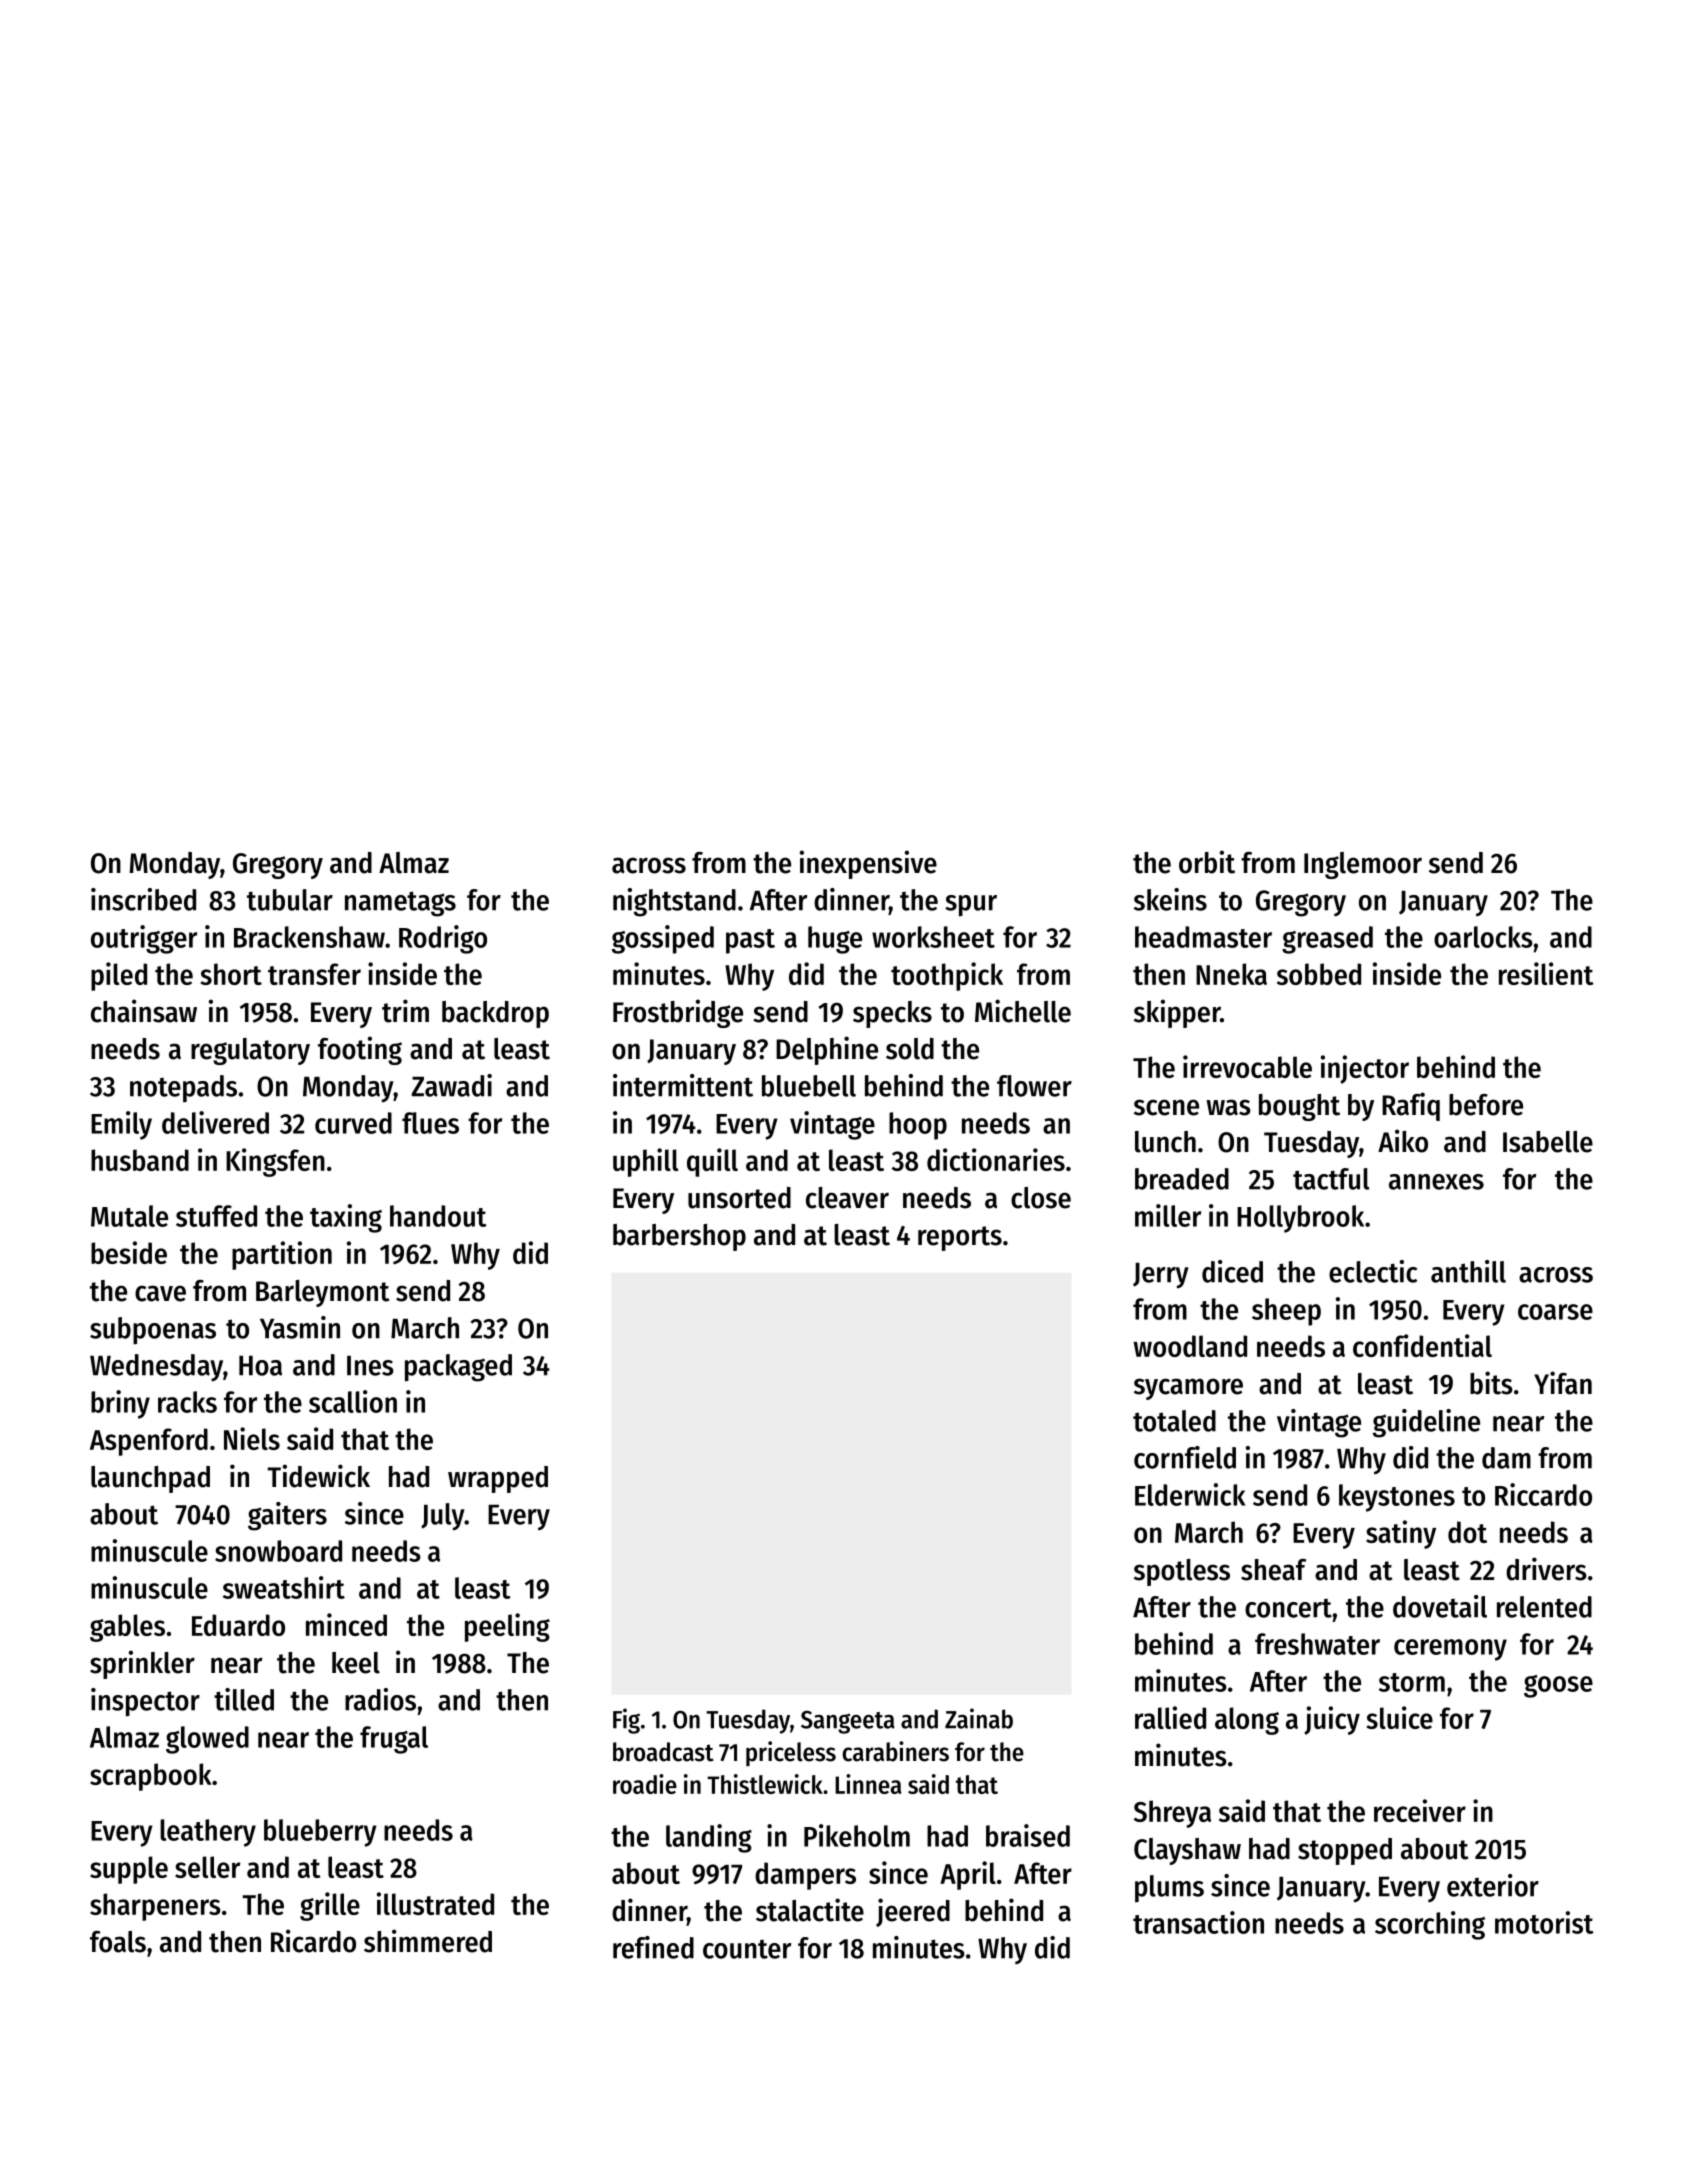 This screenshot has width=1683, height=2178. What do you see at coordinates (847, 1198) in the screenshot?
I see `cleaver` at bounding box center [847, 1198].
